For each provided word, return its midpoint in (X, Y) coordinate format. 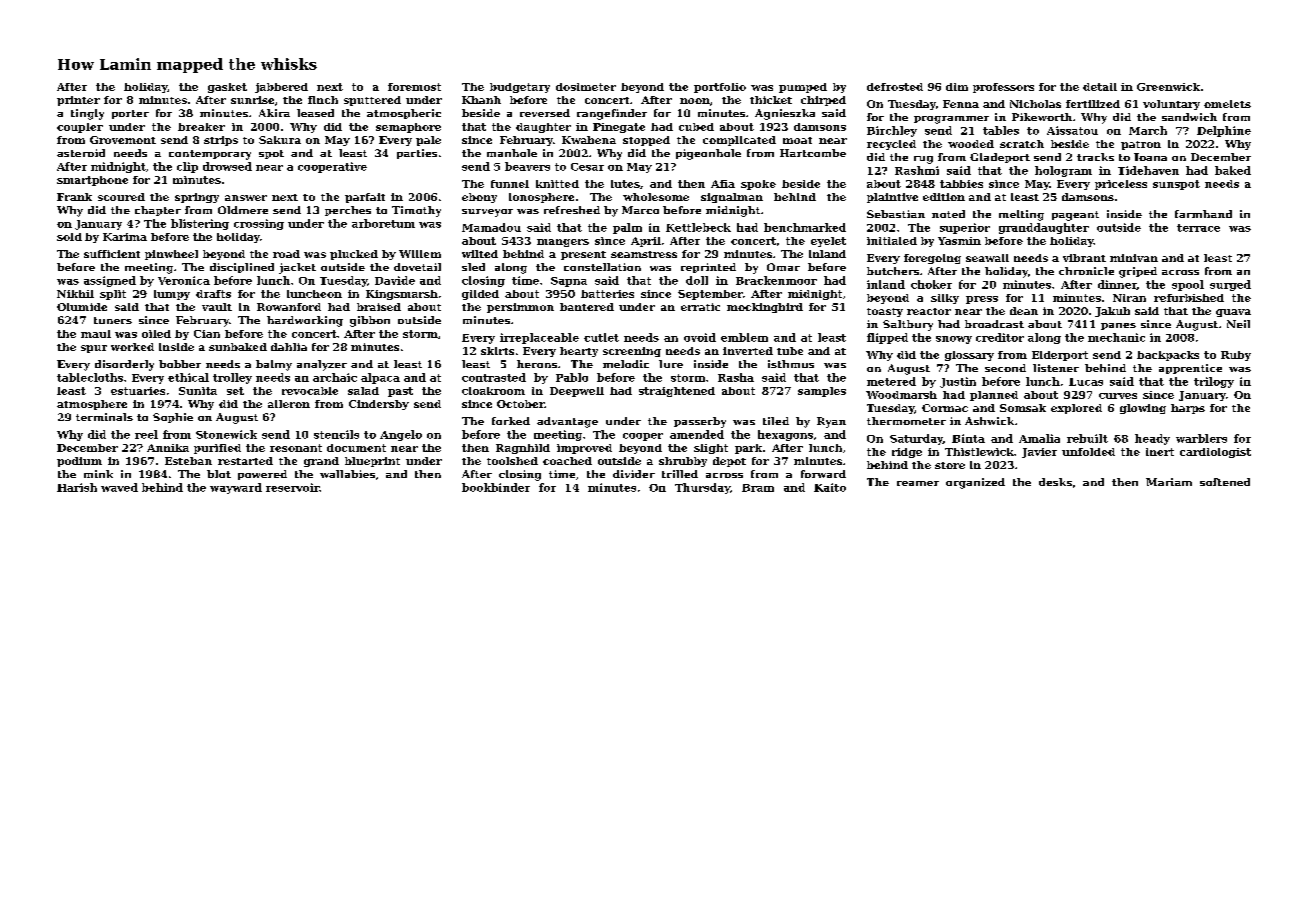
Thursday (702, 488)
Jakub (1112, 312)
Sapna (569, 282)
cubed (696, 127)
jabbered (281, 88)
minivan (1134, 258)
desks (1055, 482)
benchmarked (805, 227)
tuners (113, 320)
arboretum (383, 223)
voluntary (1171, 105)
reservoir (292, 487)
